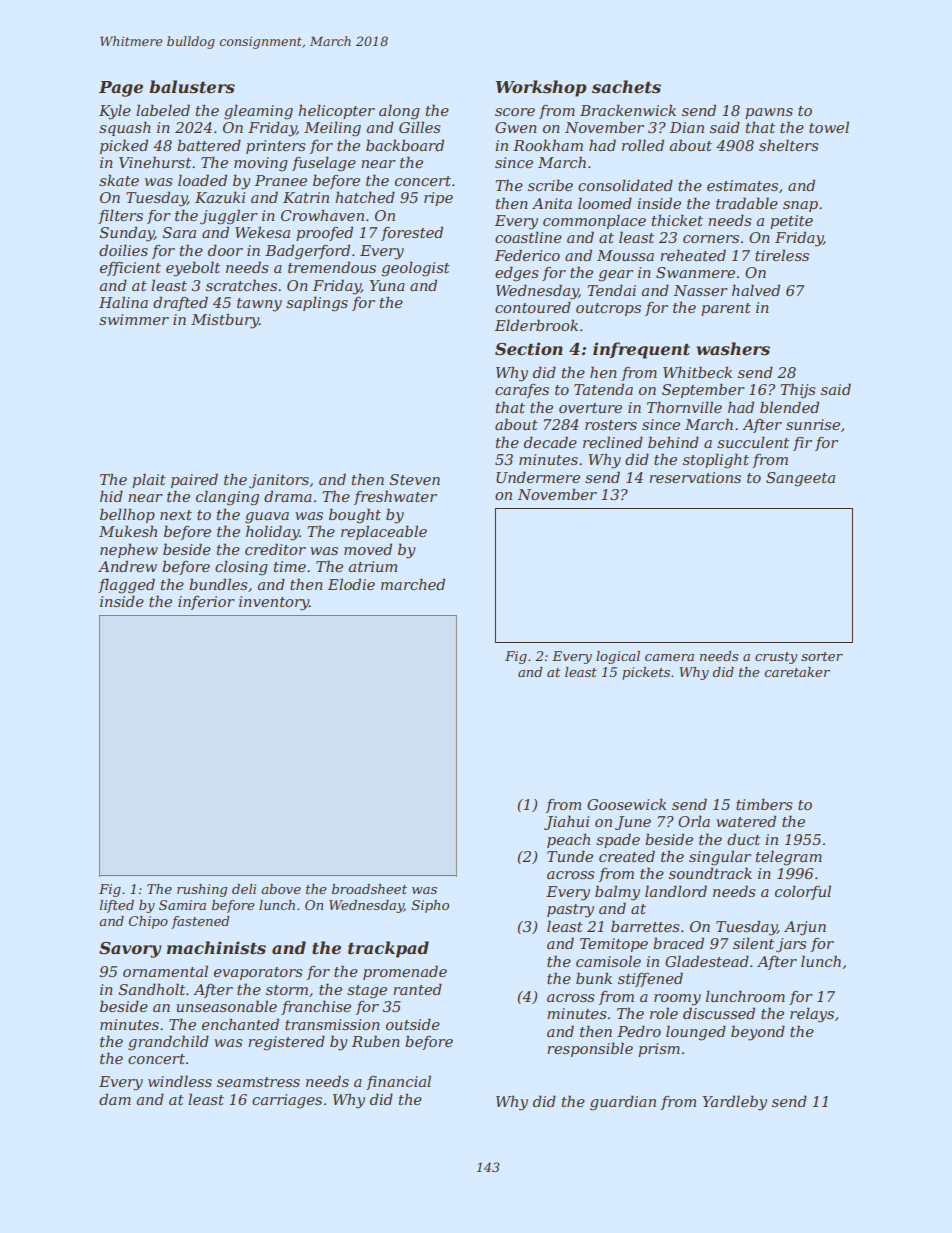 The image size is (952, 1233). What do you see at coordinates (618, 657) in the page?
I see `logical` at bounding box center [618, 657].
